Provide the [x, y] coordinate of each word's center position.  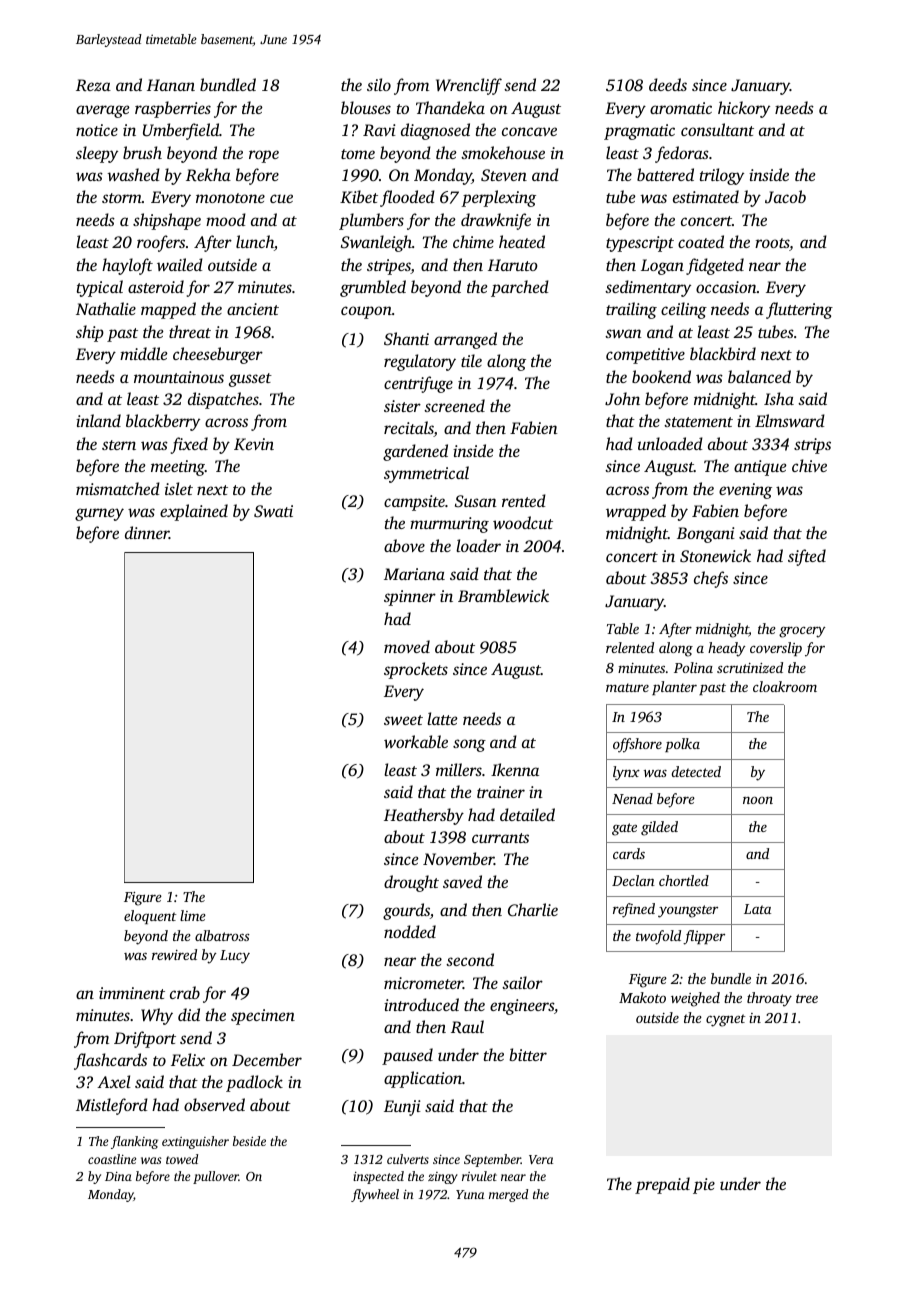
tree [807, 998]
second [470, 959]
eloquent [150, 917]
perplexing [498, 198]
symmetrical [426, 474]
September [492, 1160]
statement [698, 422]
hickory [744, 109]
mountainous [179, 377]
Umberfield [181, 131]
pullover [216, 1177]
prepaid [662, 1185]
